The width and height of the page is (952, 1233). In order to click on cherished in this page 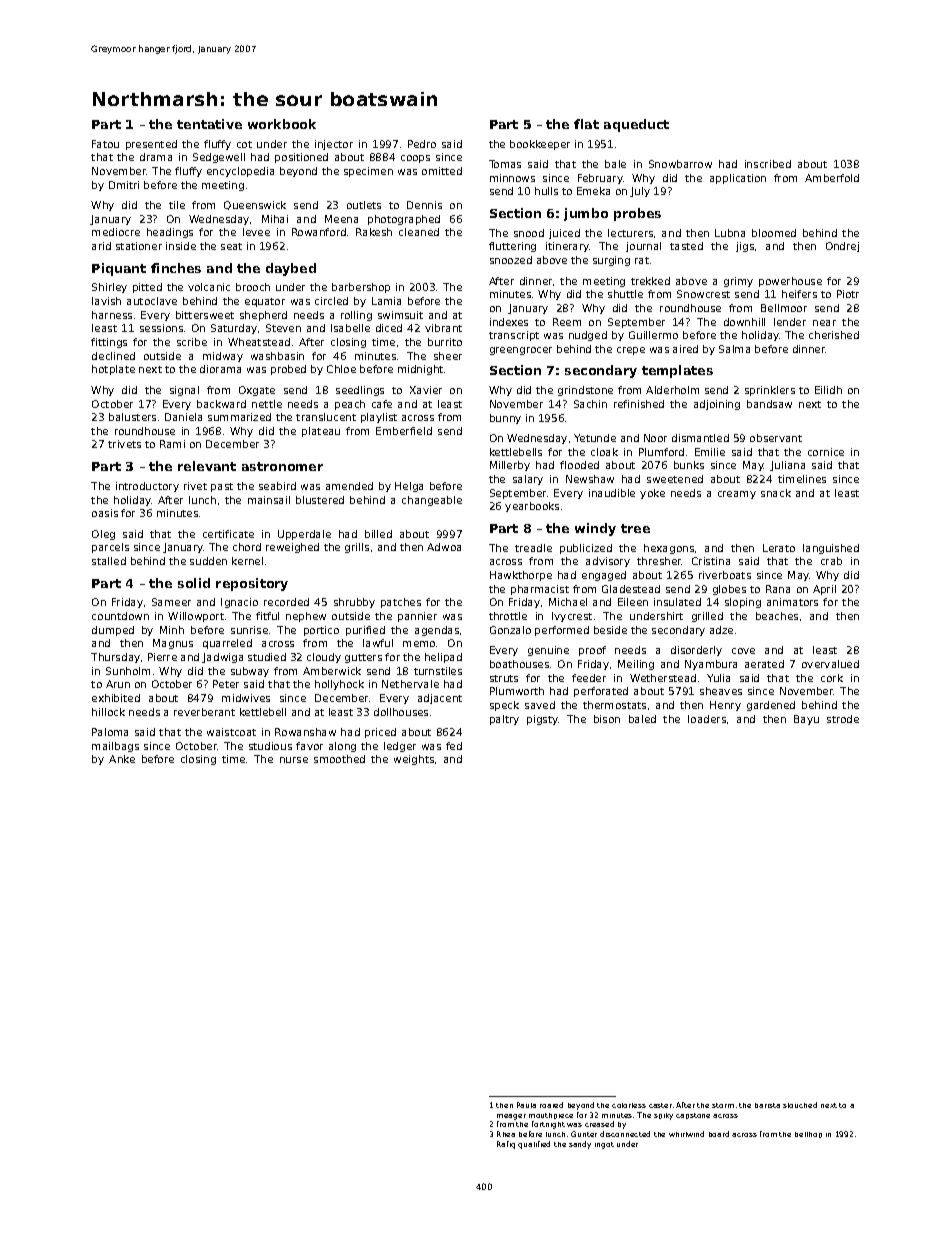, I will do `click(834, 335)`.
